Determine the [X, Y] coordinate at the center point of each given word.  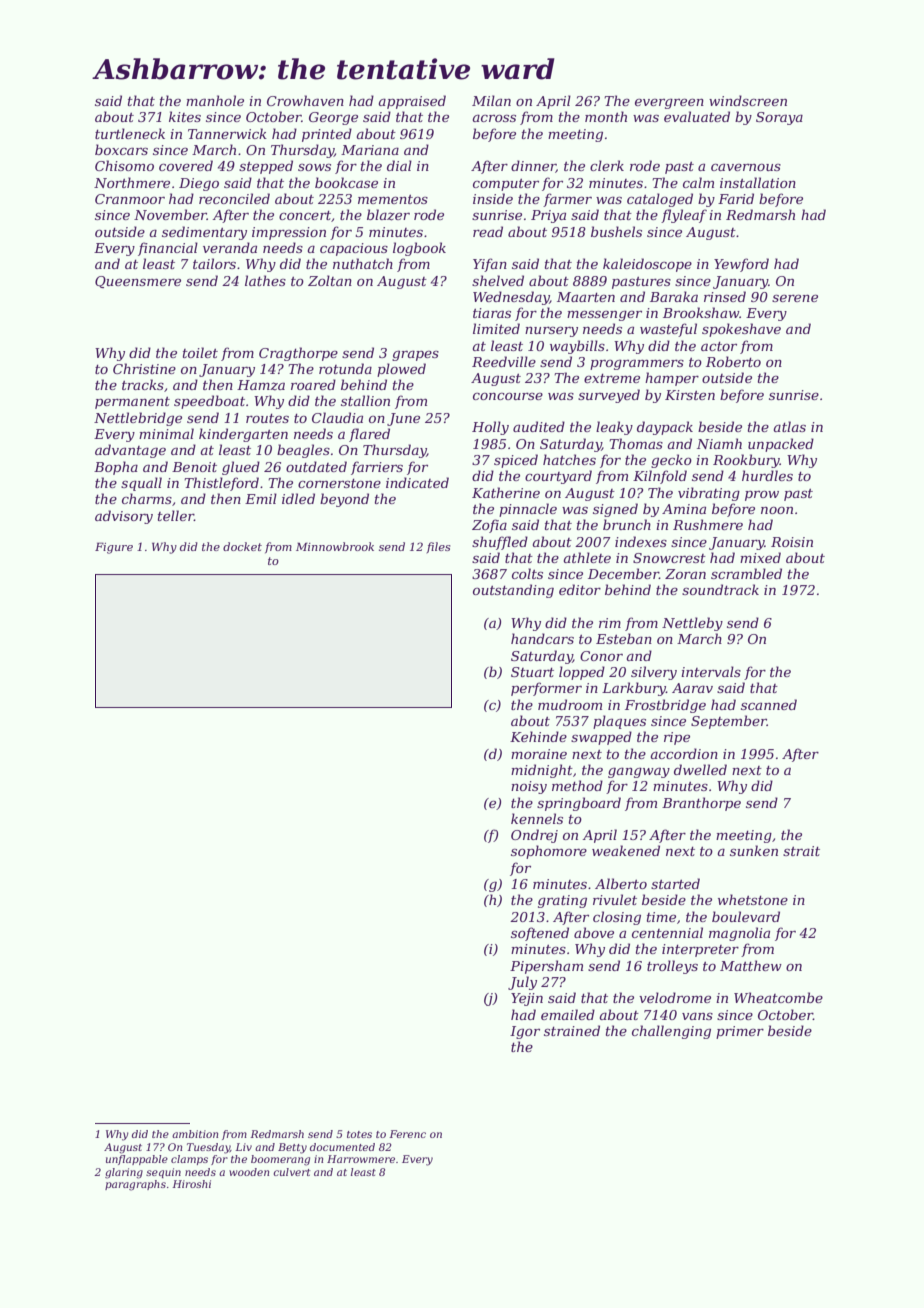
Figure [114, 548]
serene [795, 298]
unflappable [137, 1160]
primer [740, 1032]
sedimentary [204, 233]
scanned [769, 704]
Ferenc [407, 1134]
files [439, 547]
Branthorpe [701, 804]
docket [242, 546]
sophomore [549, 852]
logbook [419, 249]
